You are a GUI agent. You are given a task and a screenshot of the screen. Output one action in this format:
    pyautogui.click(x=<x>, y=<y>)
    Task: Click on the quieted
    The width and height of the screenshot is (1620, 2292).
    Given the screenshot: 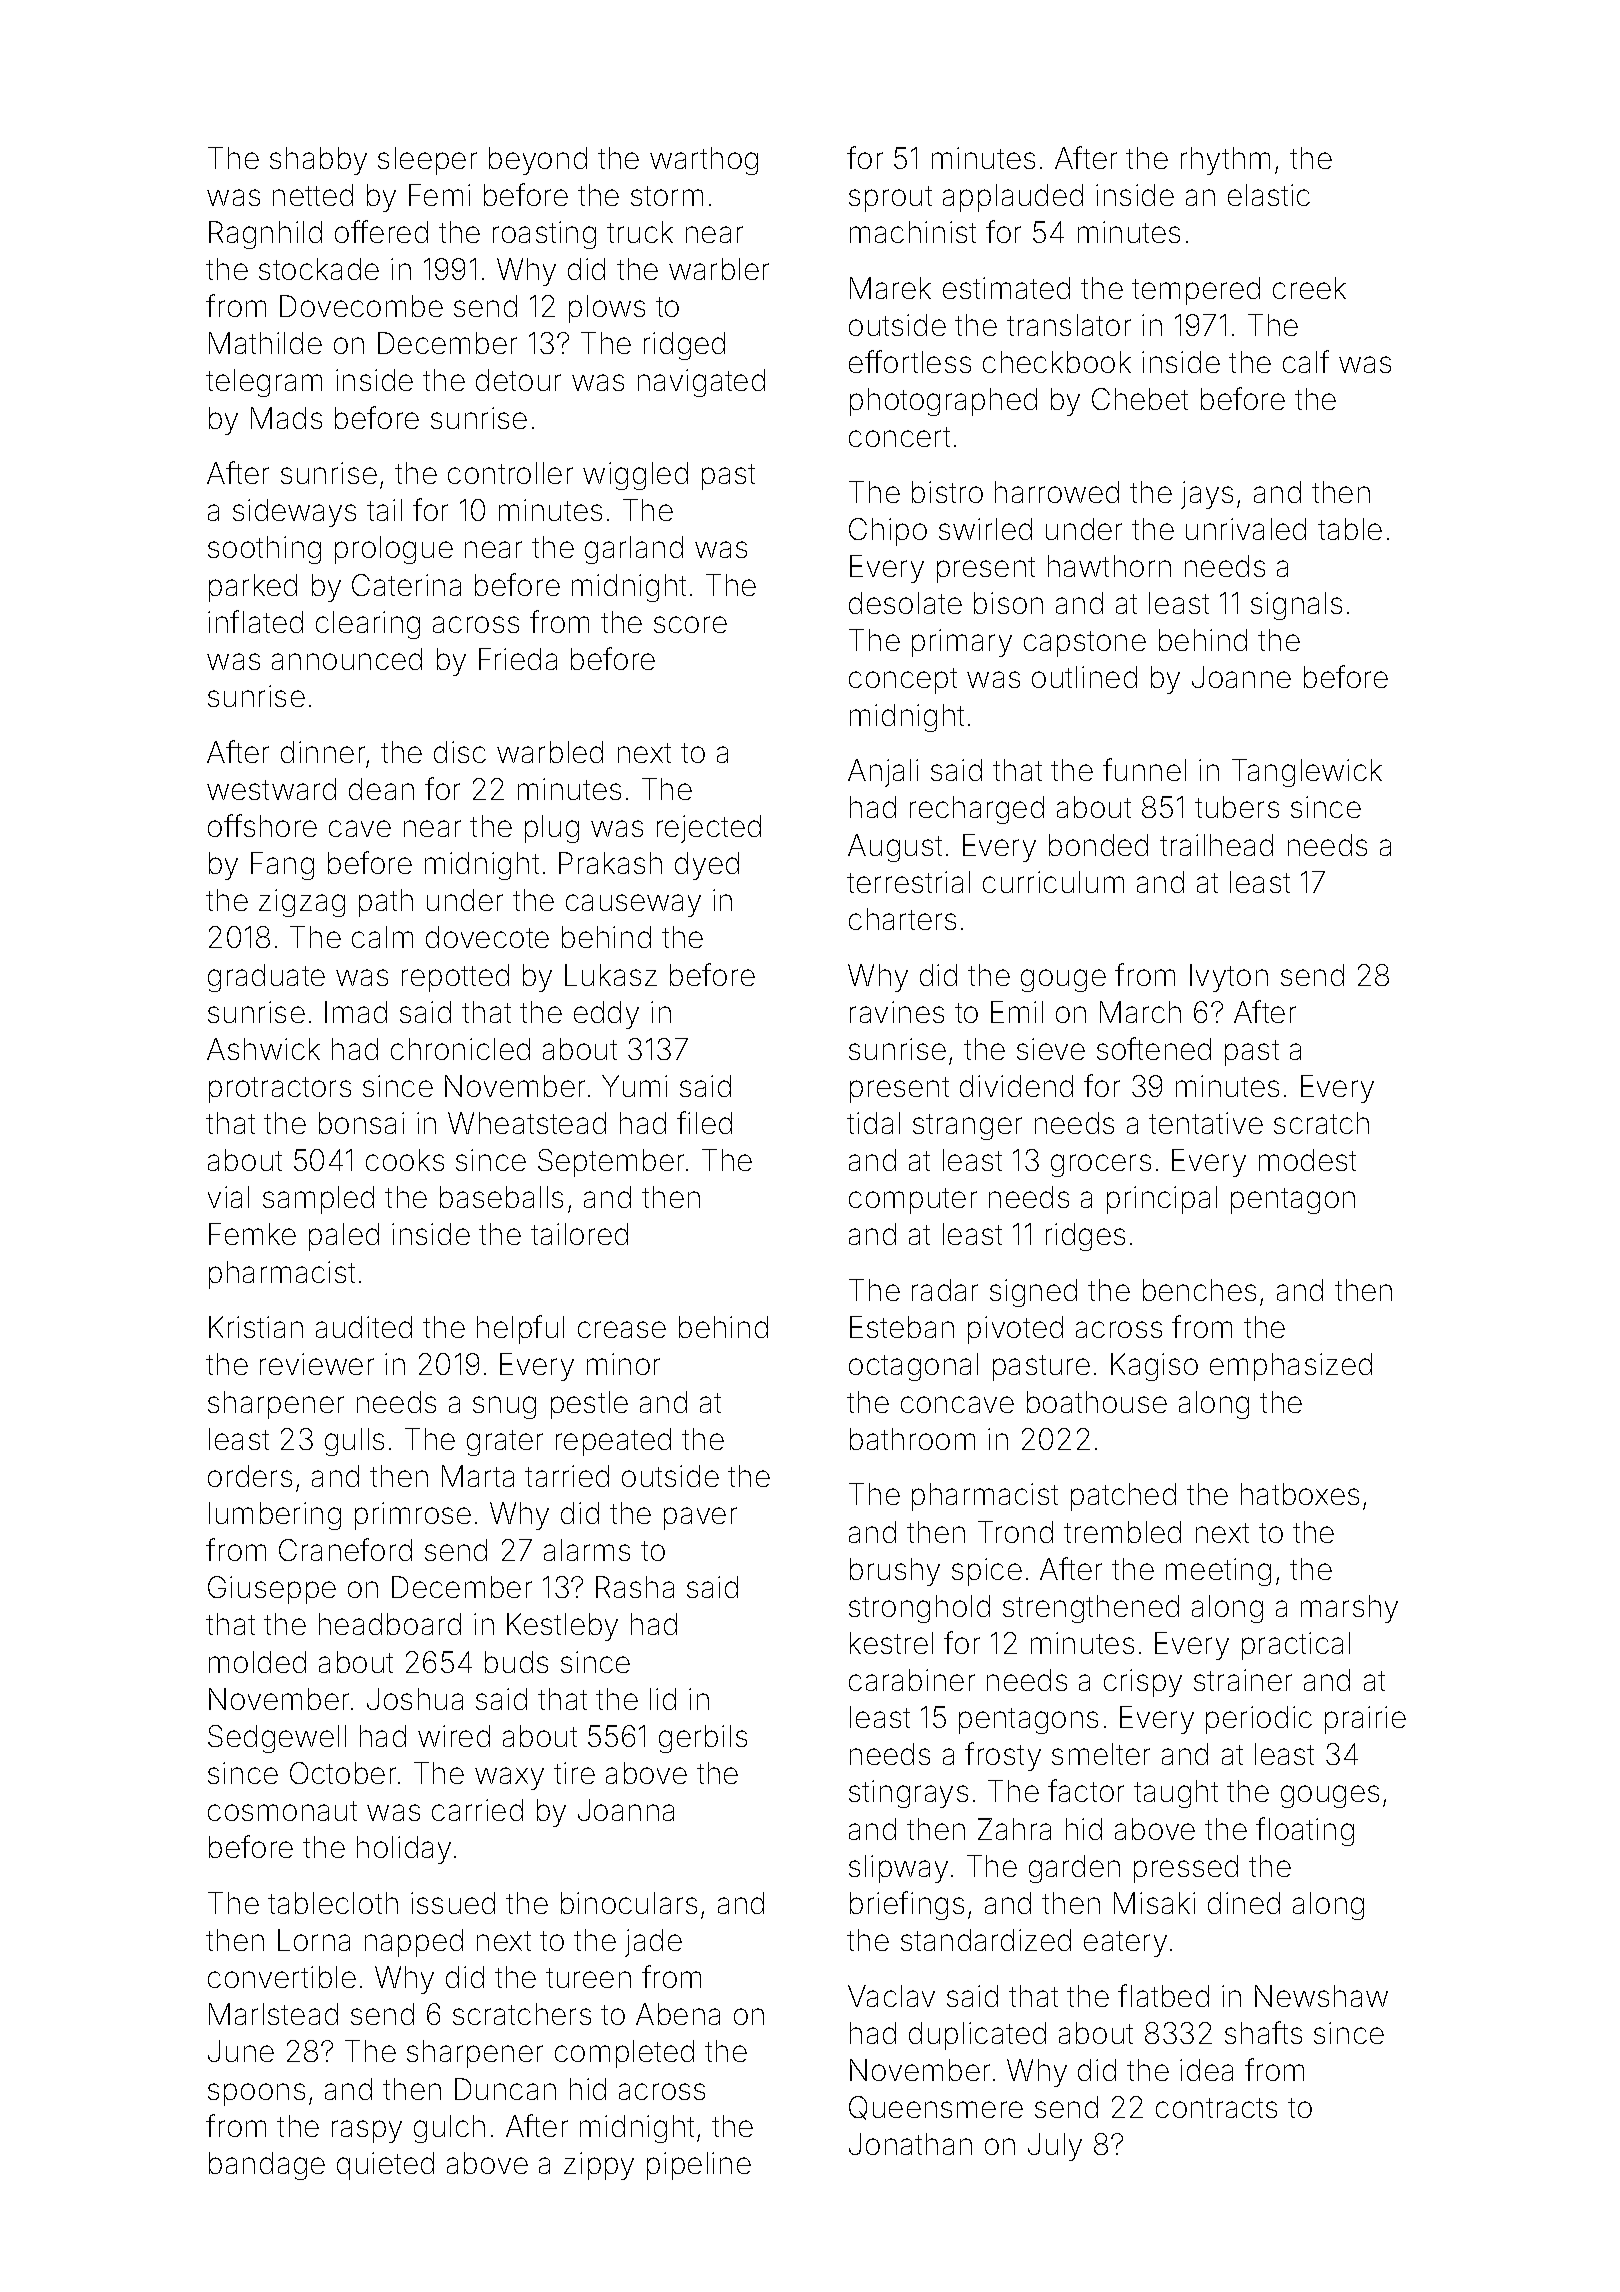 What is the action you would take?
    pyautogui.click(x=385, y=2166)
